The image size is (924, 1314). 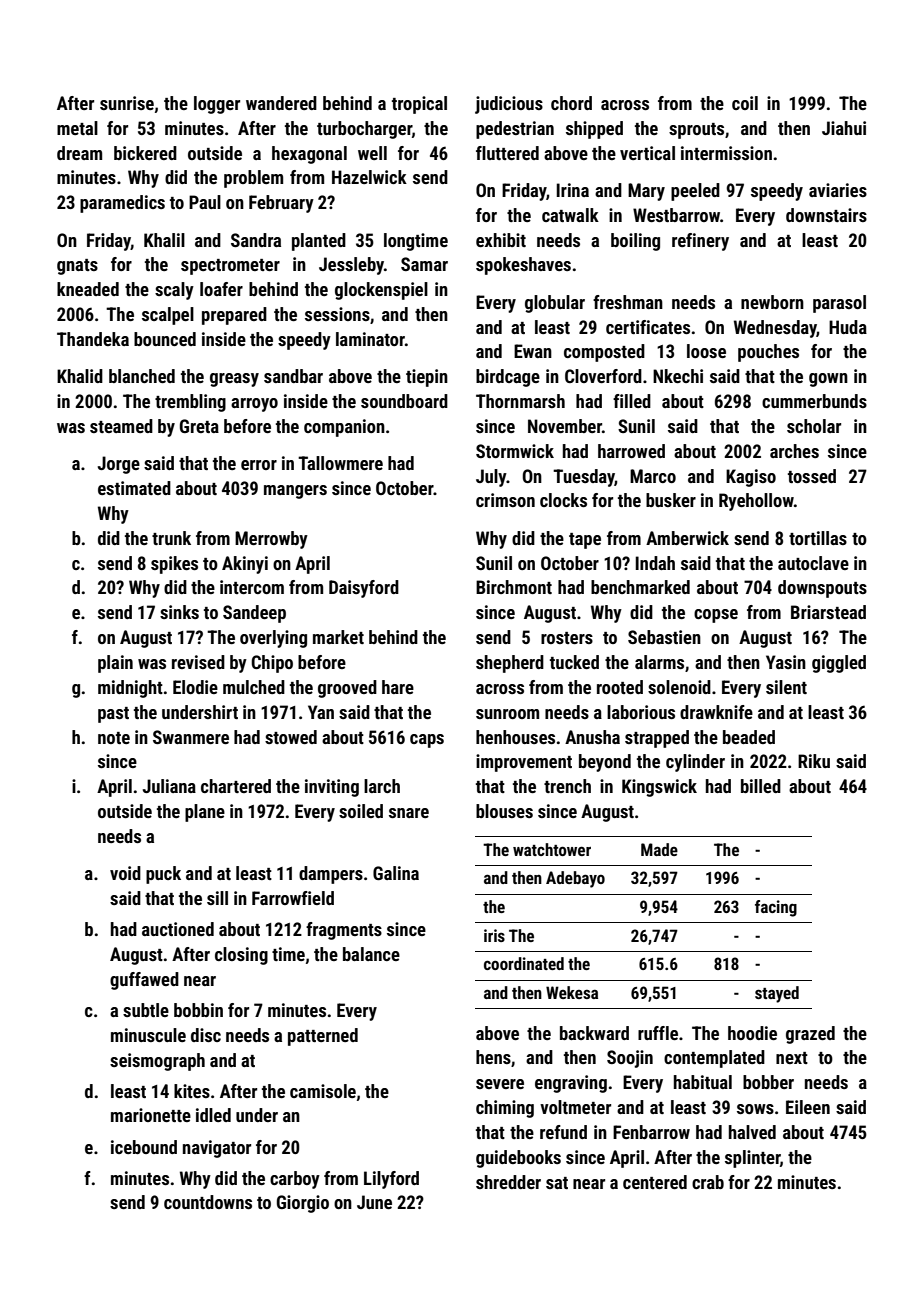 What do you see at coordinates (557, 1183) in the image?
I see `sat` at bounding box center [557, 1183].
